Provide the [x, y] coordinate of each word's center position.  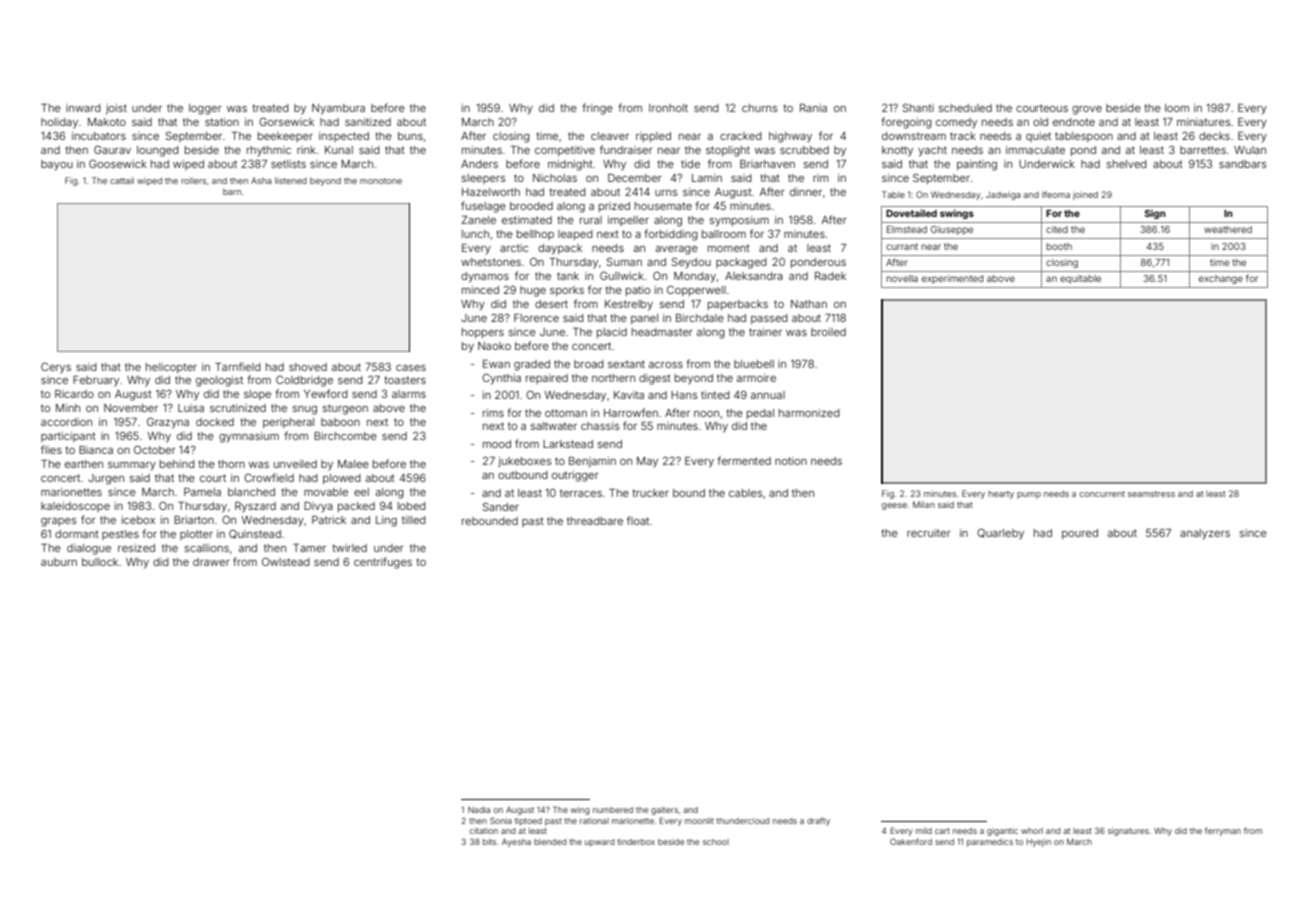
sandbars [1243, 164]
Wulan [1250, 150]
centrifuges [383, 563]
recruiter [929, 533]
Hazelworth [491, 192]
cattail [122, 180]
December [635, 177]
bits [489, 842]
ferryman [1223, 831]
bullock [100, 562]
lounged [158, 151]
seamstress [1151, 494]
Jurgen [106, 479]
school [716, 842]
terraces [581, 493]
